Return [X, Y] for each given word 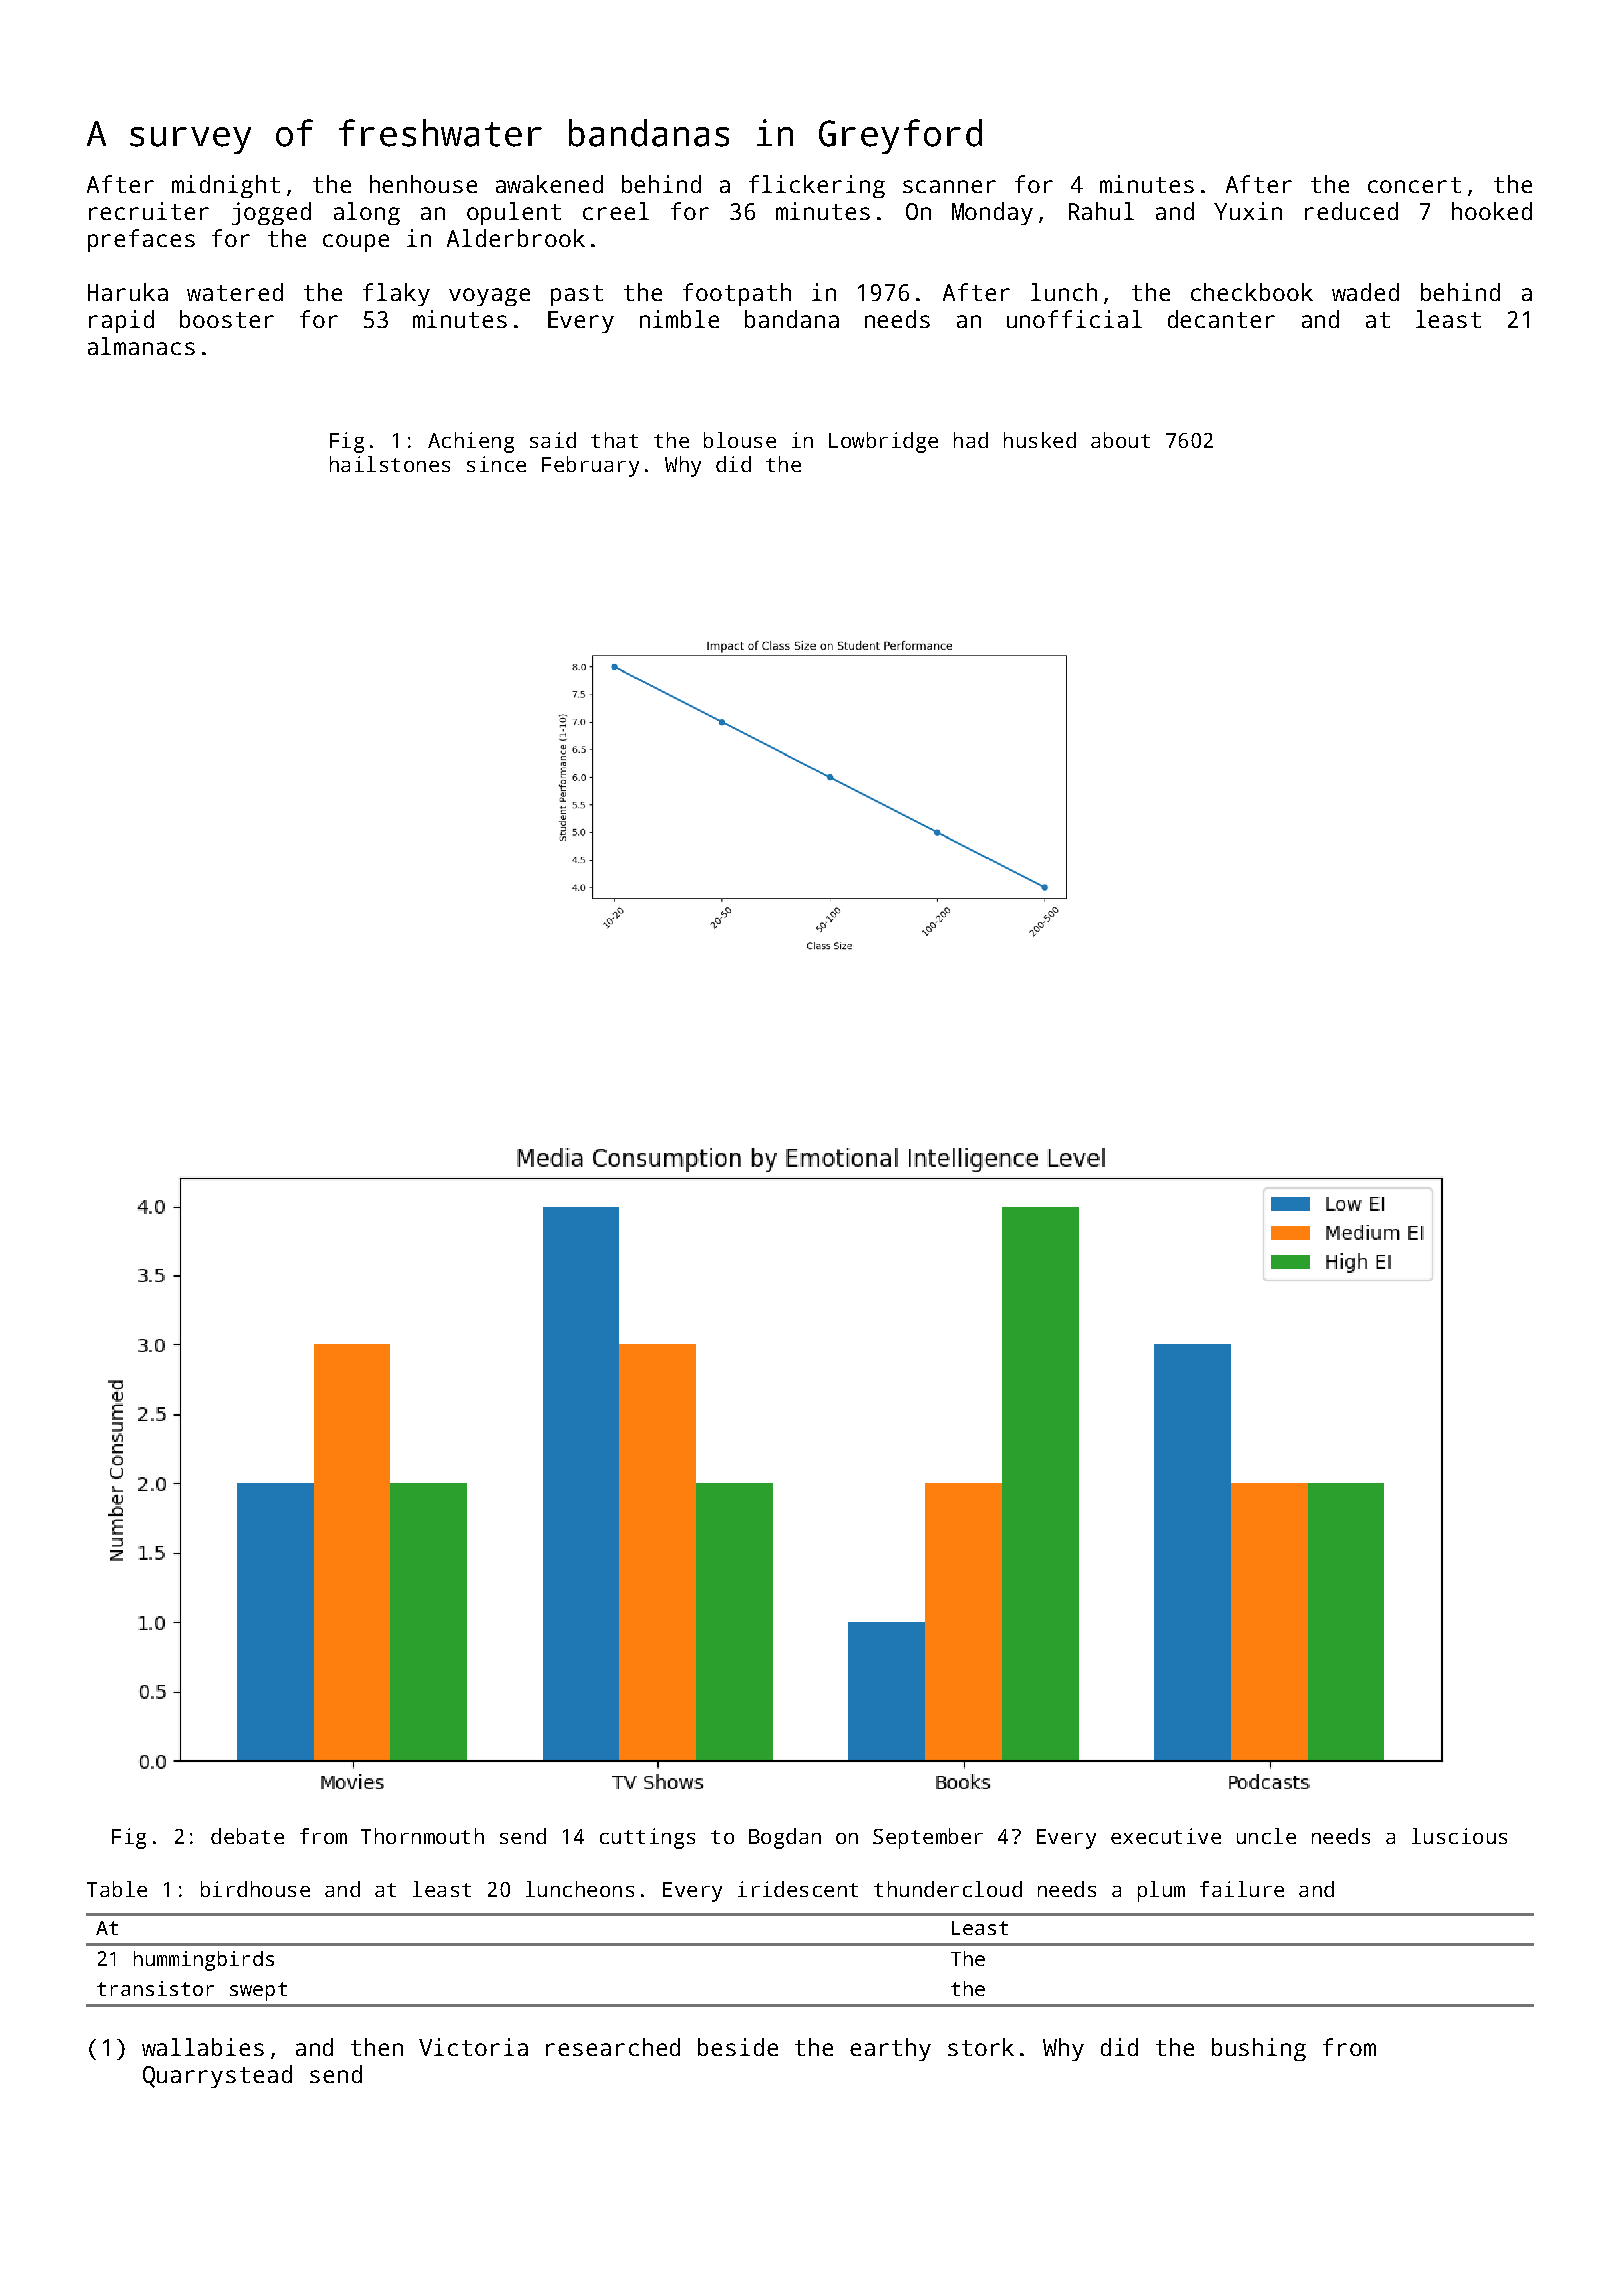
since [496, 464]
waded [1365, 292]
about [1120, 440]
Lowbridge [883, 442]
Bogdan [785, 1838]
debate [247, 1836]
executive [1166, 1836]
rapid [121, 321]
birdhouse [255, 1889]
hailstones [390, 464]
